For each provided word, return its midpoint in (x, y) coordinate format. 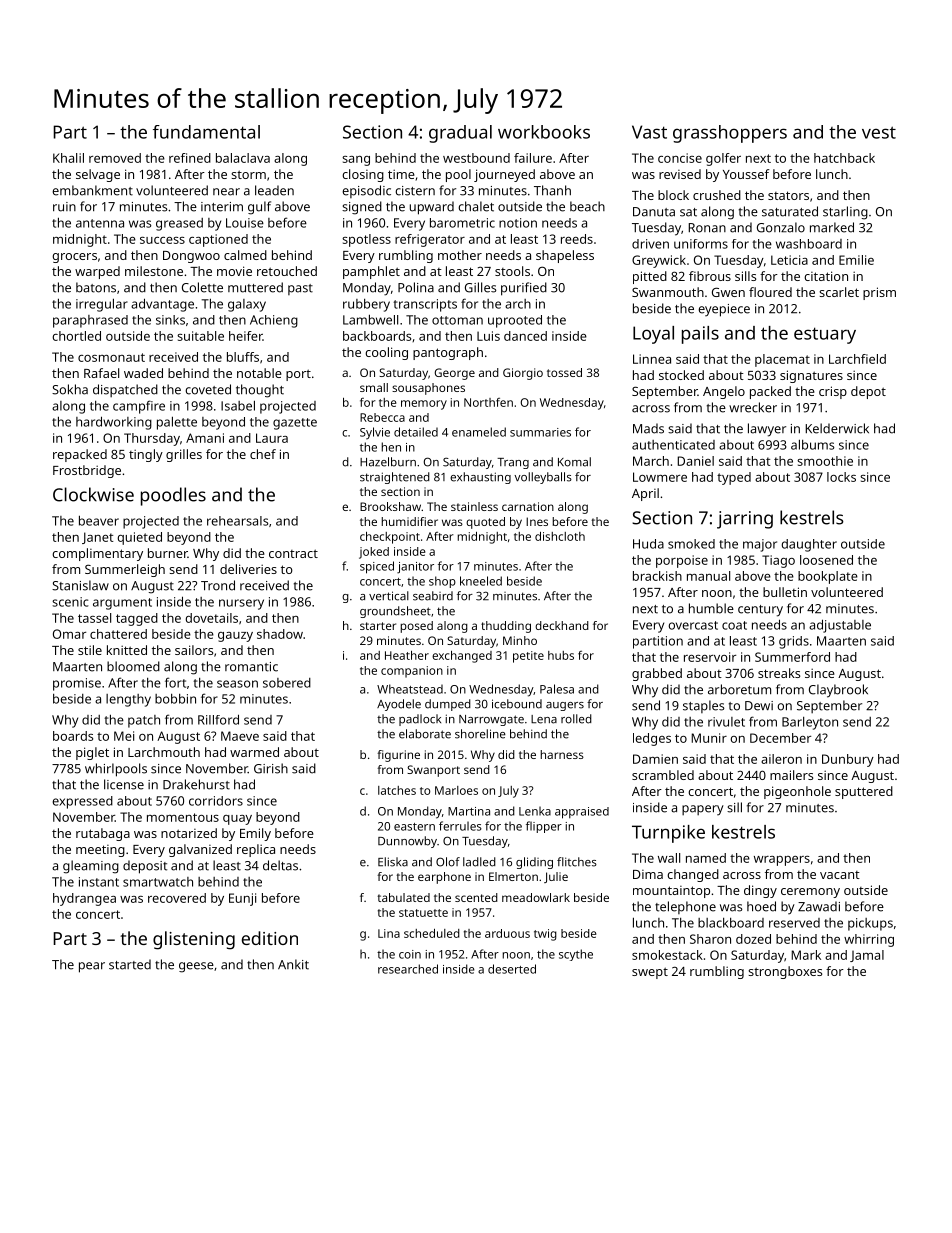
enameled (479, 432)
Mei (124, 736)
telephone (685, 907)
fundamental (206, 132)
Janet (97, 538)
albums (812, 444)
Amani (205, 438)
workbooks (544, 132)
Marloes (456, 790)
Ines (537, 521)
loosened (826, 560)
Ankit (293, 964)
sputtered (864, 792)
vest (879, 132)
